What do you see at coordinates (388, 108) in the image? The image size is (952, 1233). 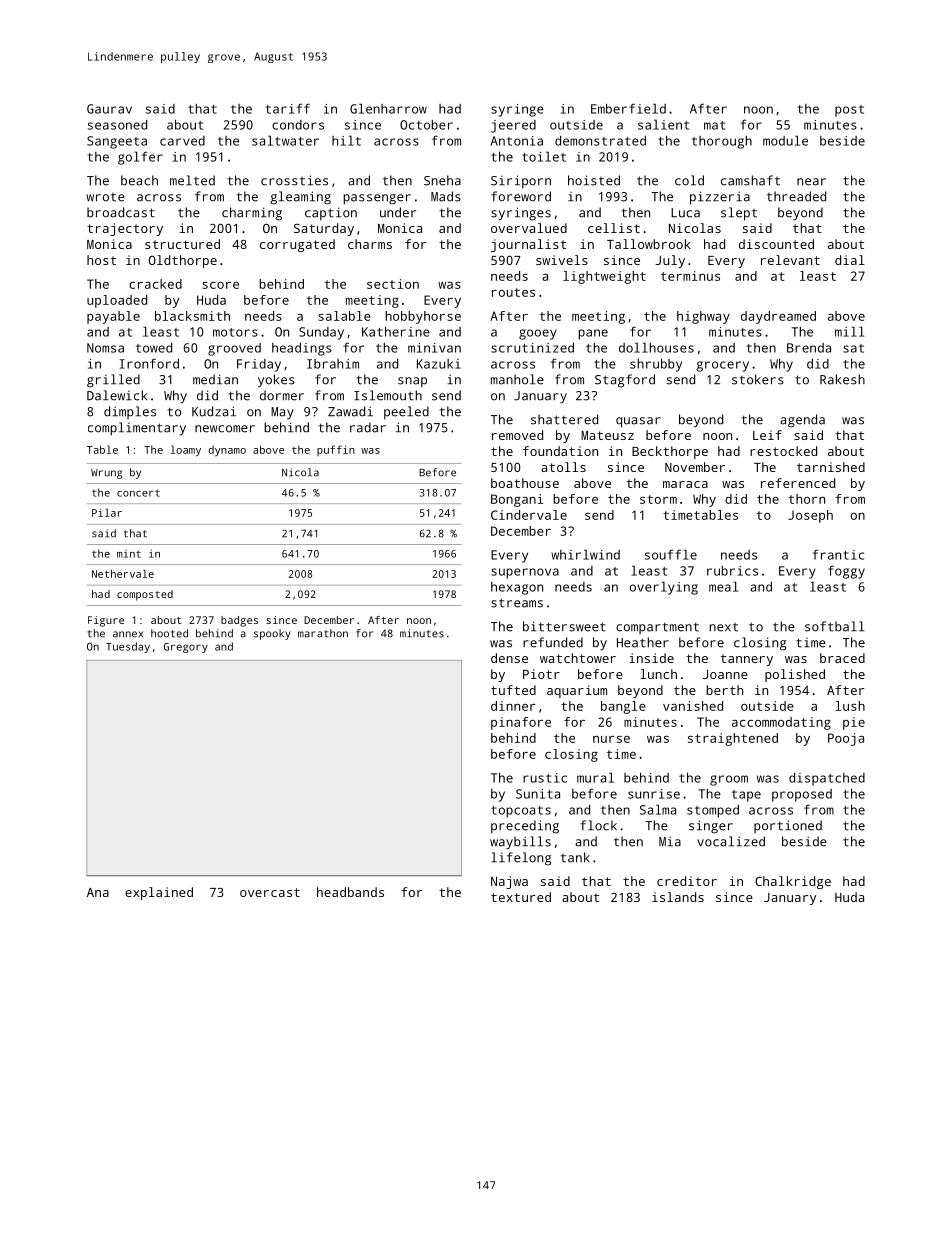 I see `Glenharrow` at bounding box center [388, 108].
